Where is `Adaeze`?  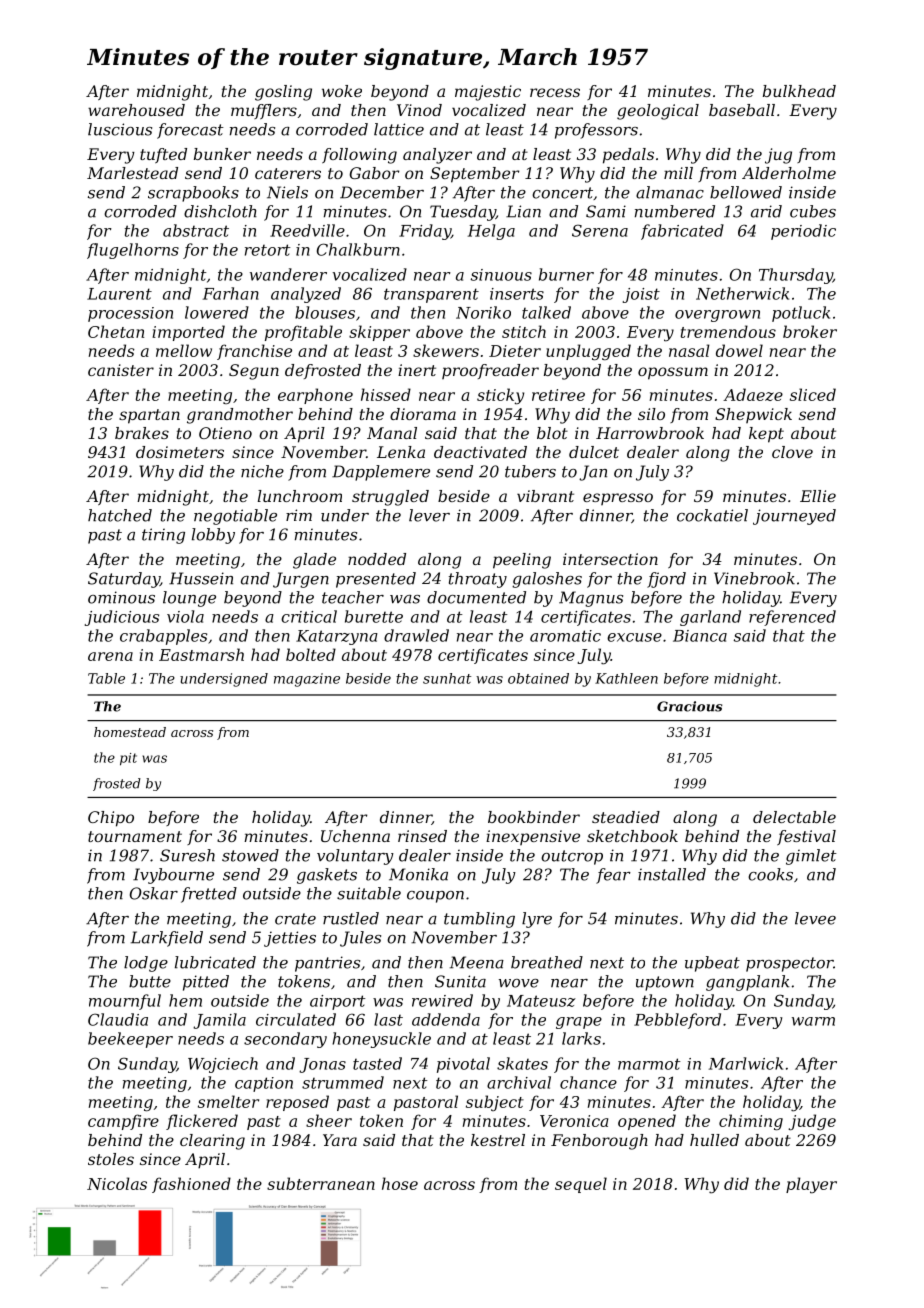
Adaeze is located at coordinates (753, 394).
